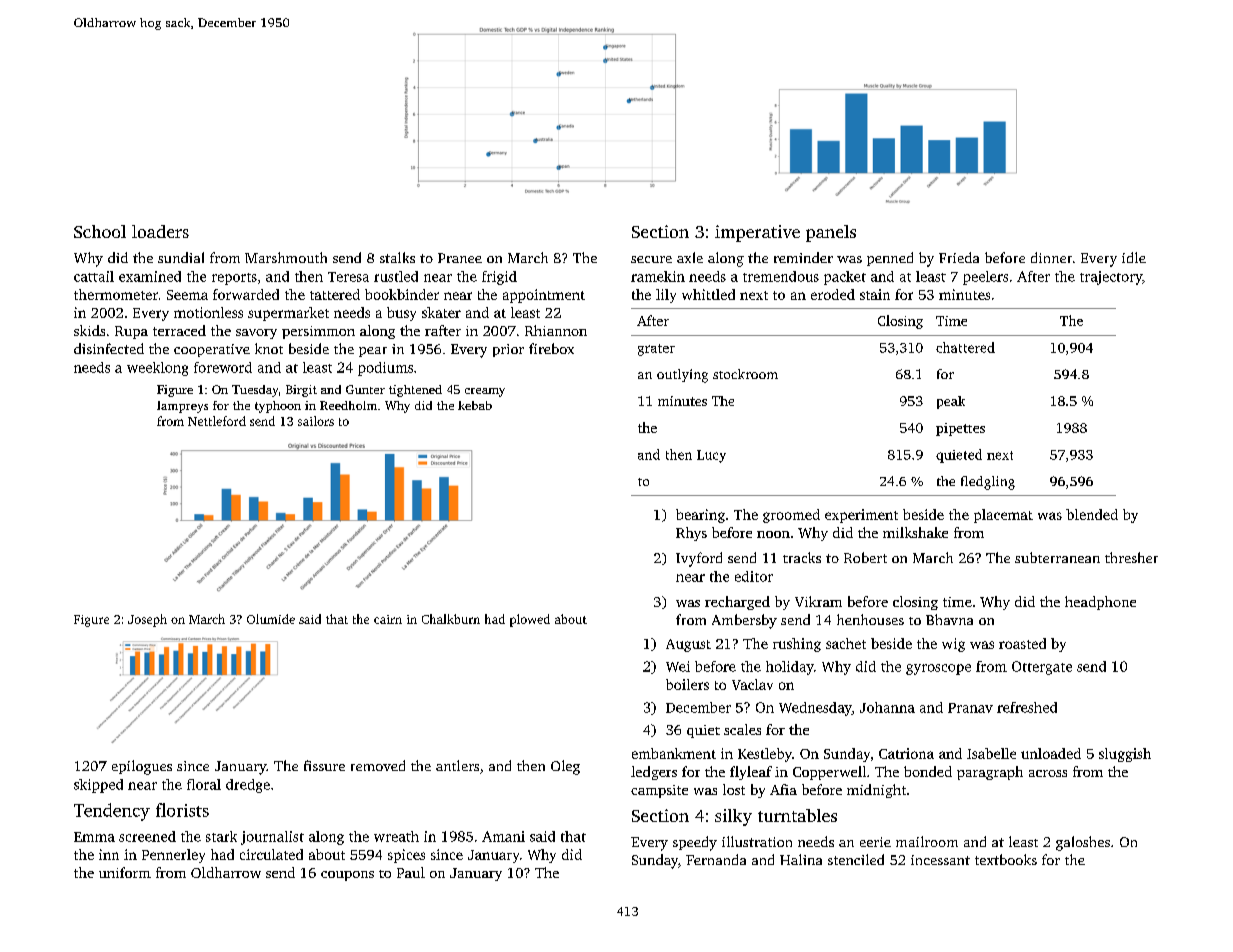 This screenshot has width=1233, height=952. What do you see at coordinates (1131, 557) in the screenshot?
I see `thresher` at bounding box center [1131, 557].
